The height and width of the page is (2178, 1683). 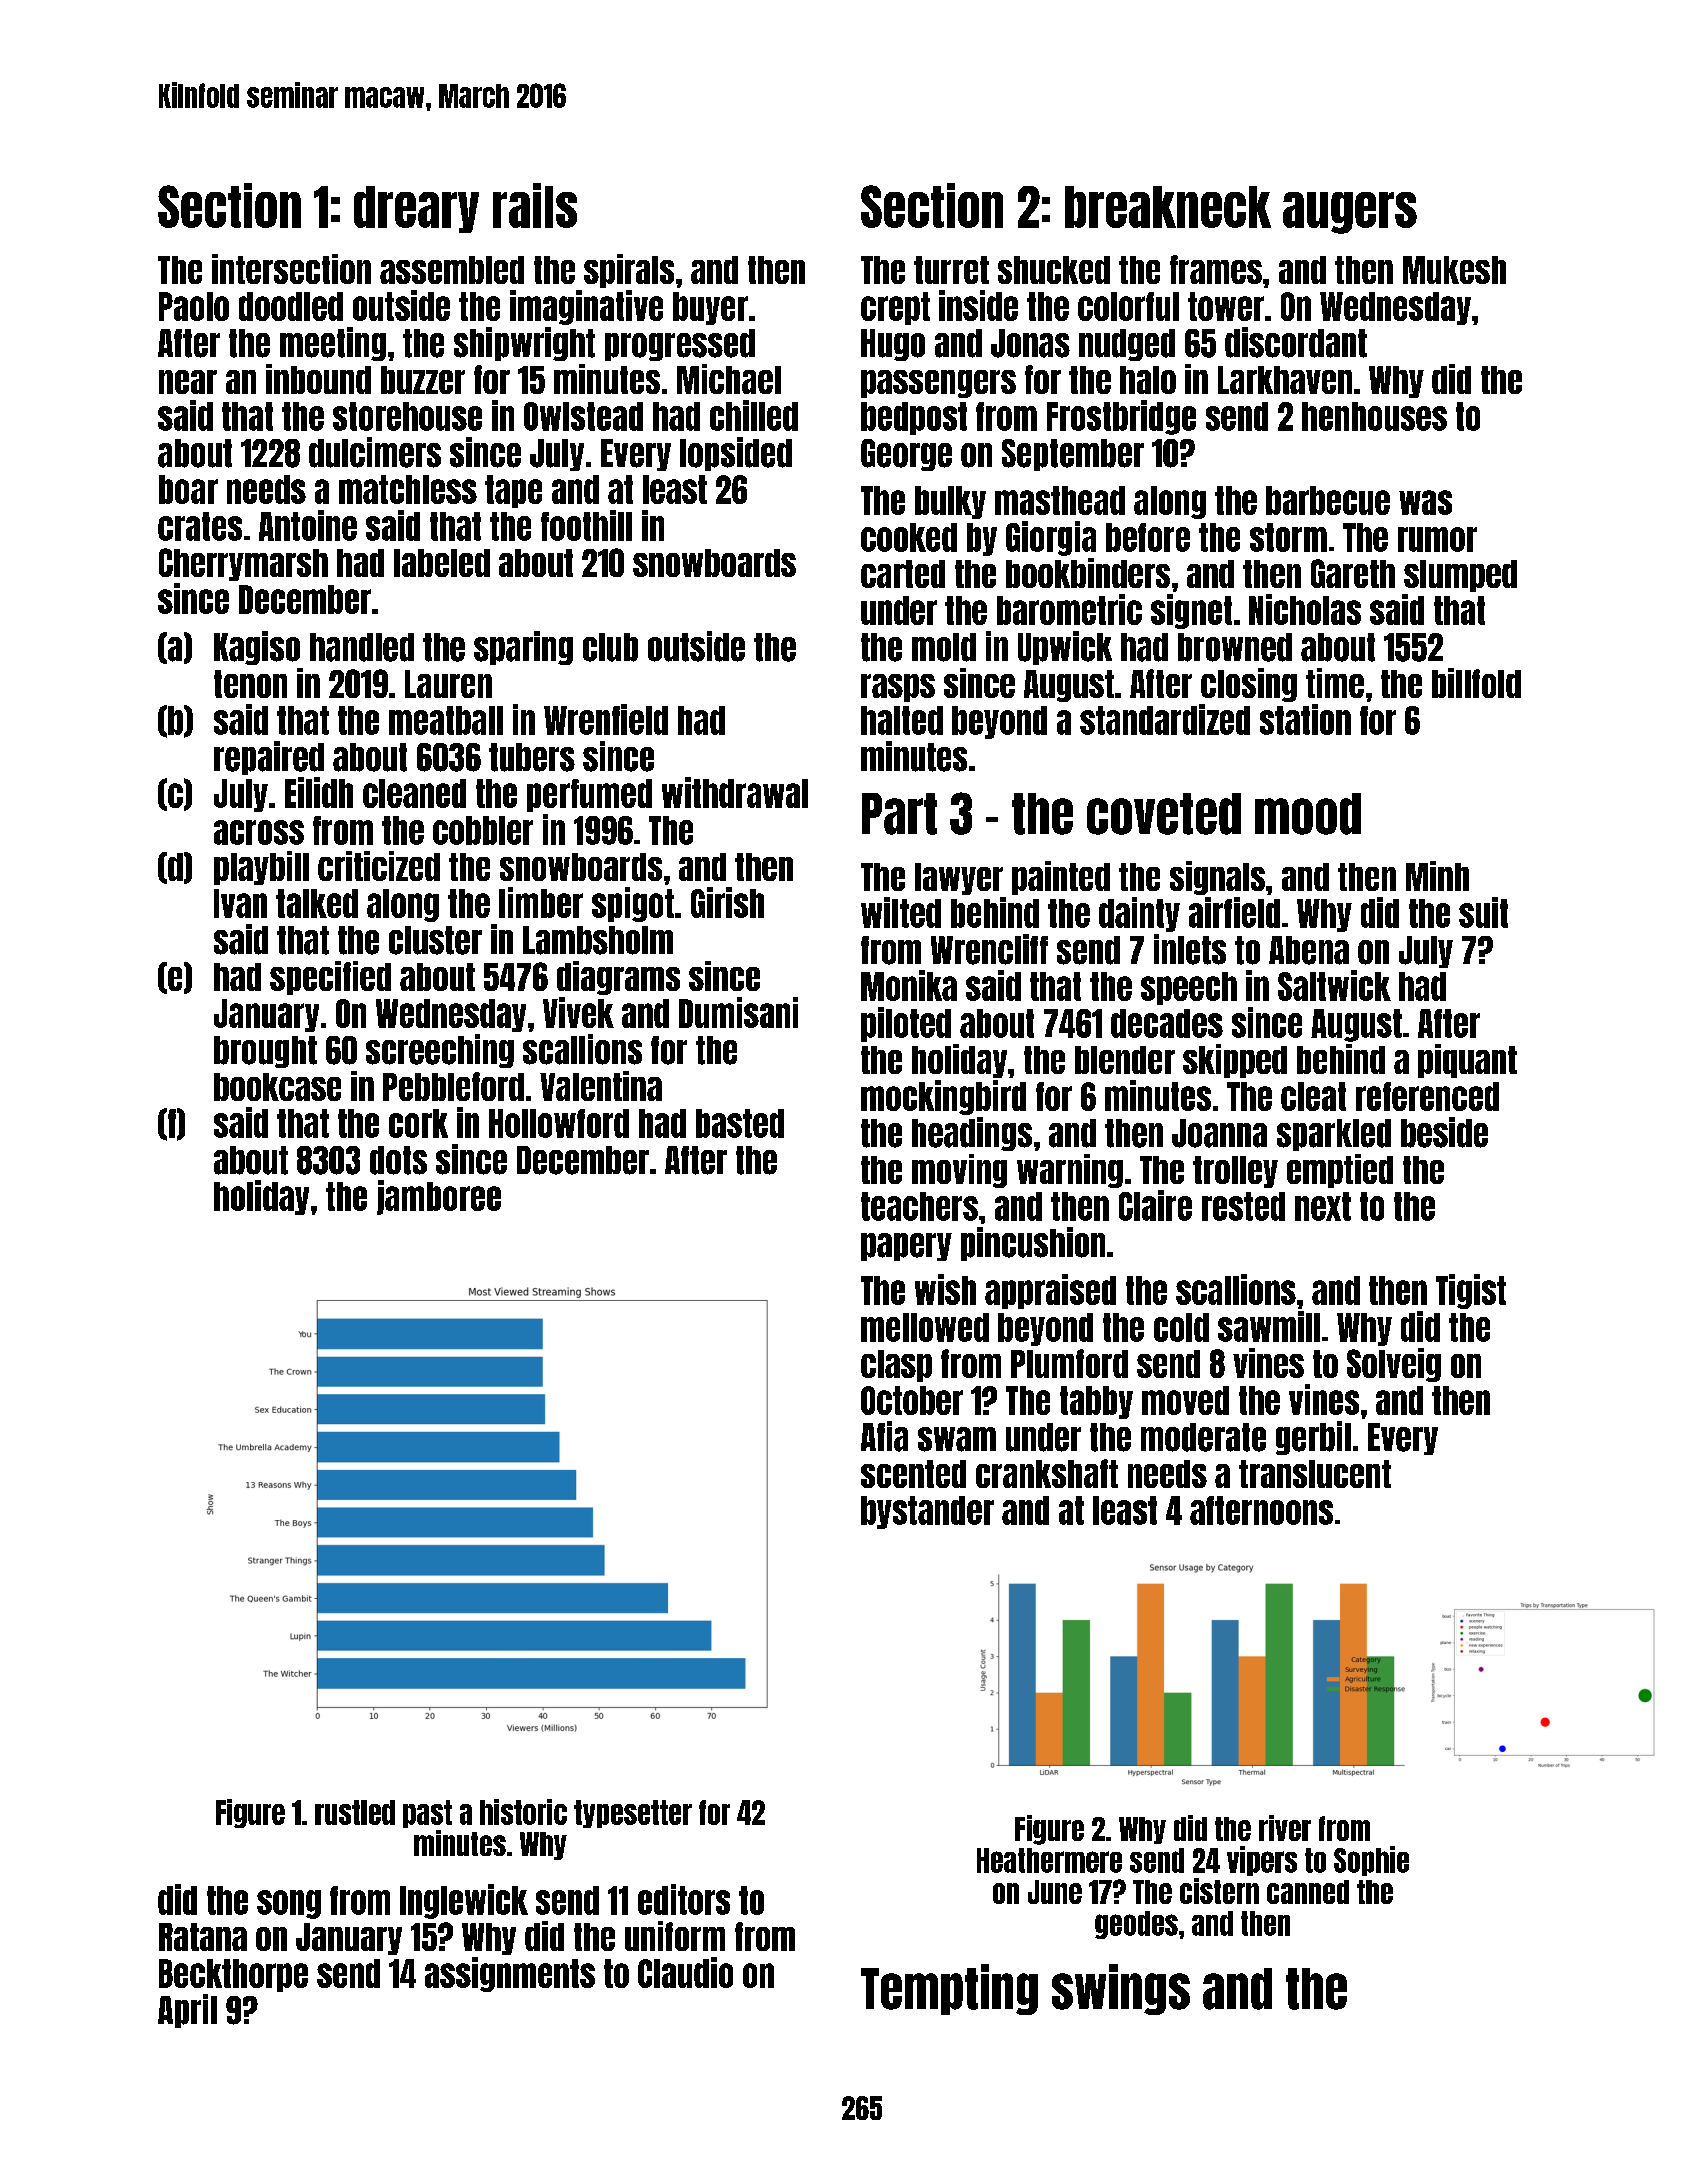 What do you see at coordinates (1308, 1892) in the page?
I see `canned` at bounding box center [1308, 1892].
